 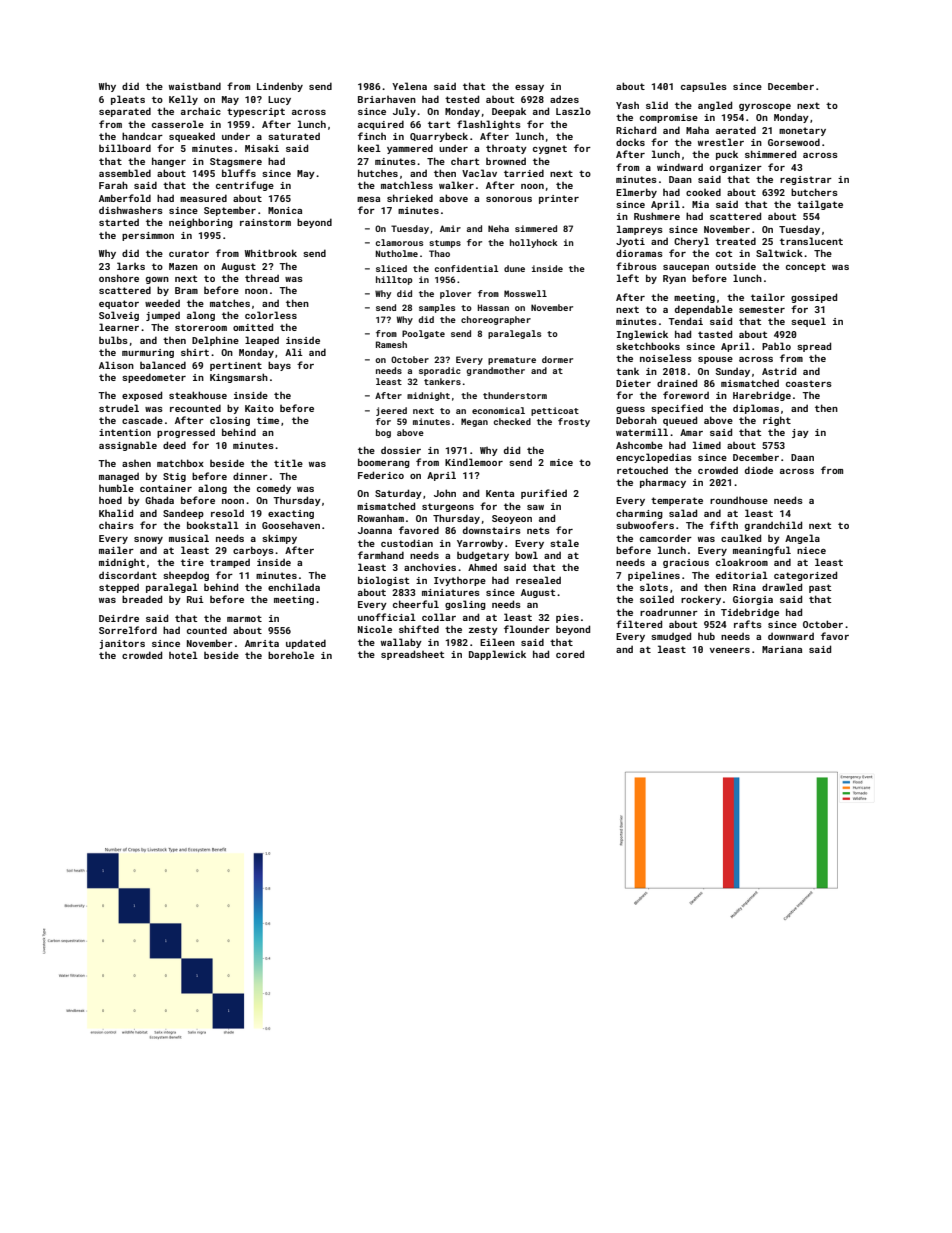 I want to click on jay, so click(x=800, y=433).
